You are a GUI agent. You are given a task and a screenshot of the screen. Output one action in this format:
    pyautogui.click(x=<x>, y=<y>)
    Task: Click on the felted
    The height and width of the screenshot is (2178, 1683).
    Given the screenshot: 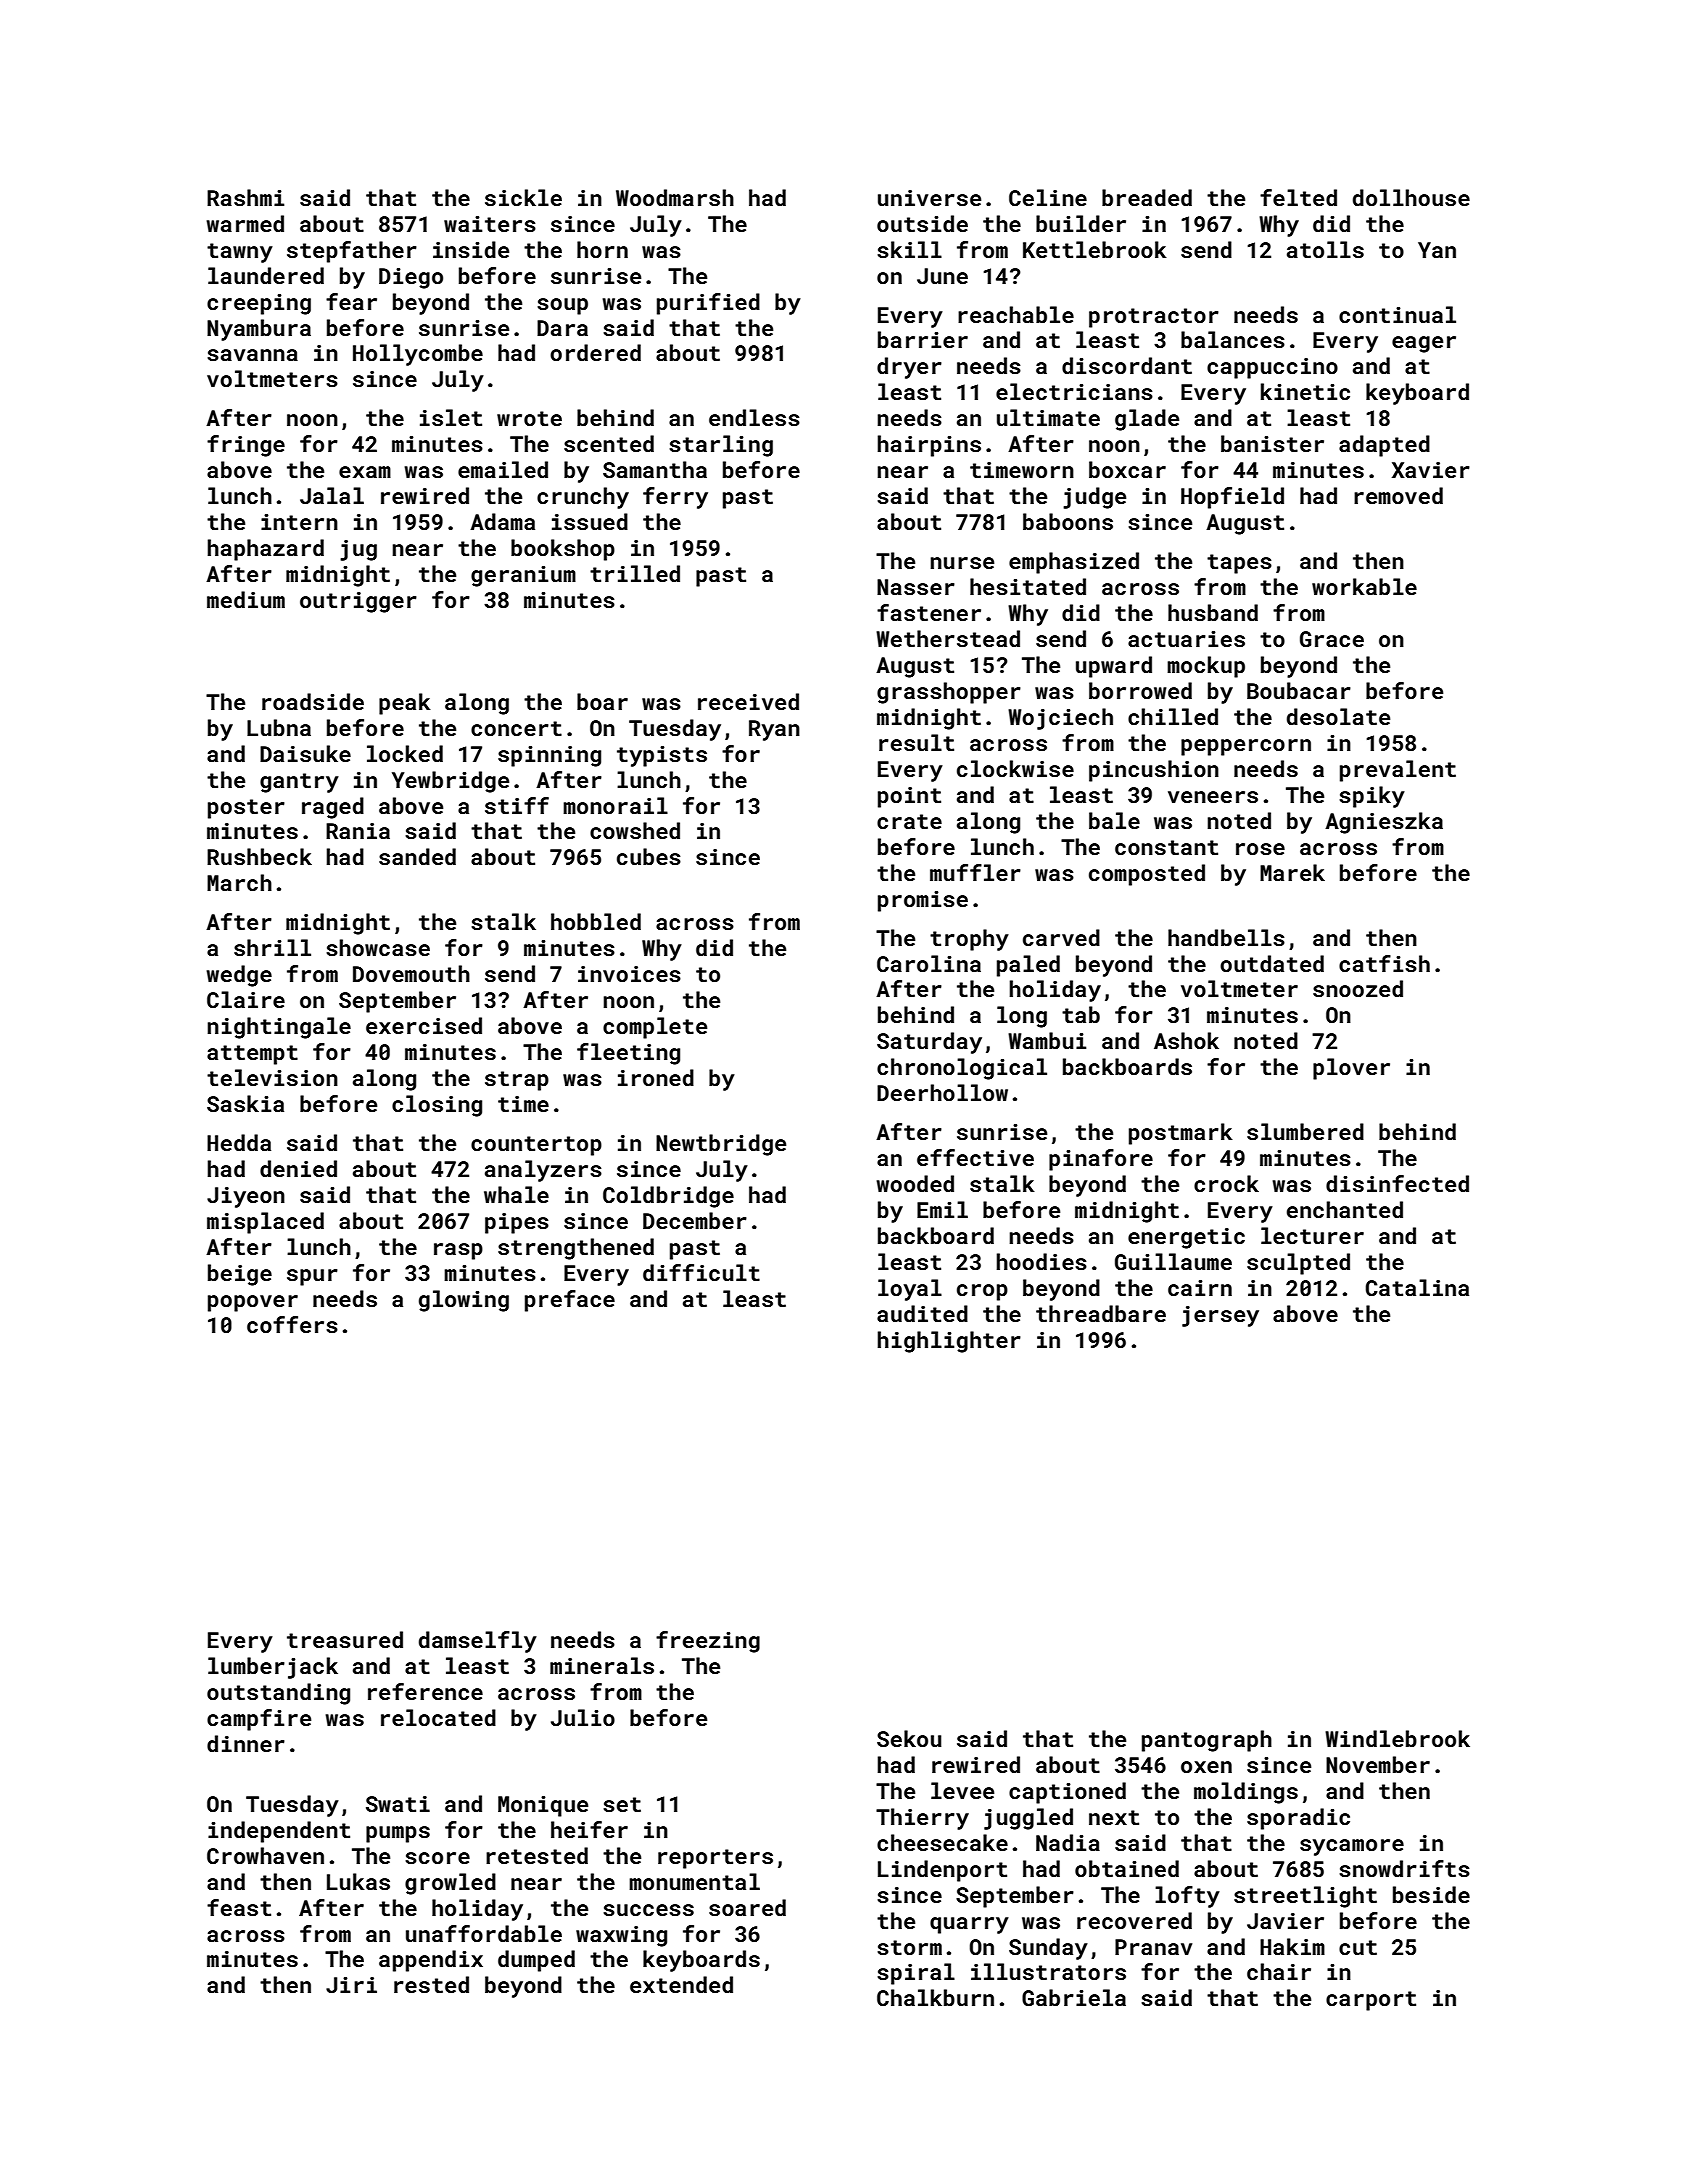 What is the action you would take?
    pyautogui.click(x=1298, y=197)
